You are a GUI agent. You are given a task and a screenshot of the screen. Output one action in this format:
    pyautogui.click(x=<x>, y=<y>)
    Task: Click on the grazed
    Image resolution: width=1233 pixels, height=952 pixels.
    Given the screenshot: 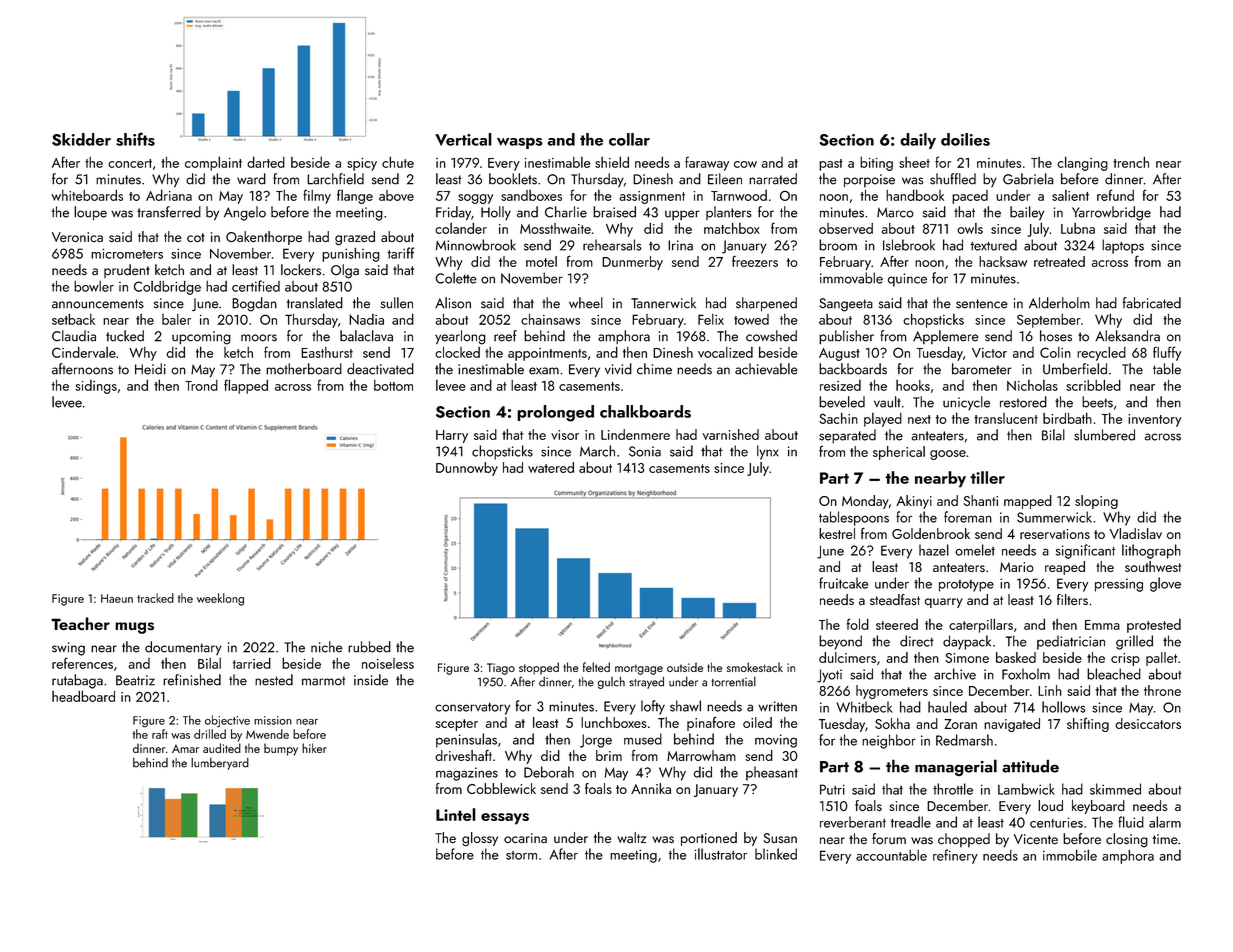 What is the action you would take?
    pyautogui.click(x=355, y=238)
